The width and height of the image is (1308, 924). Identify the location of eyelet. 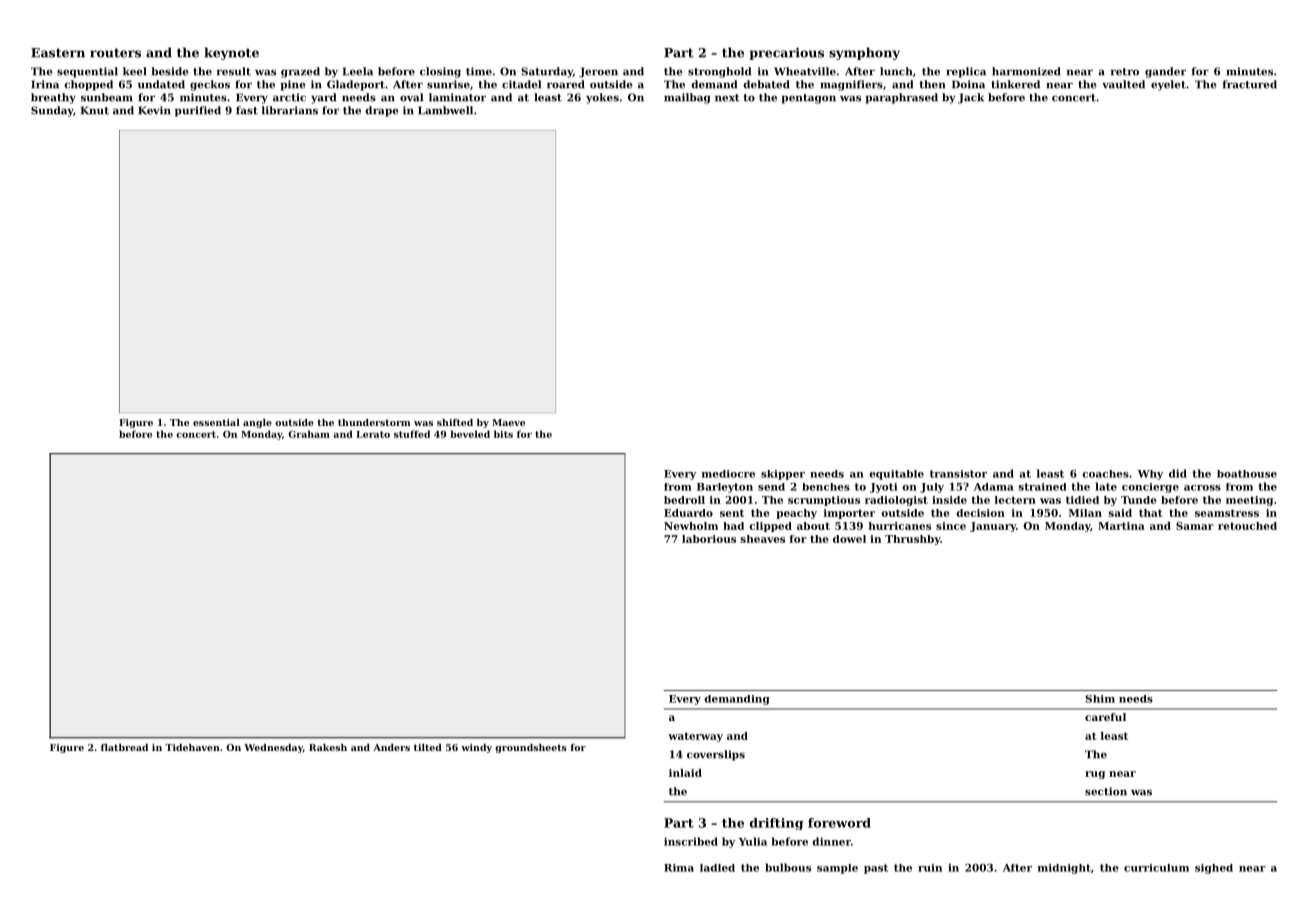
(1168, 85).
